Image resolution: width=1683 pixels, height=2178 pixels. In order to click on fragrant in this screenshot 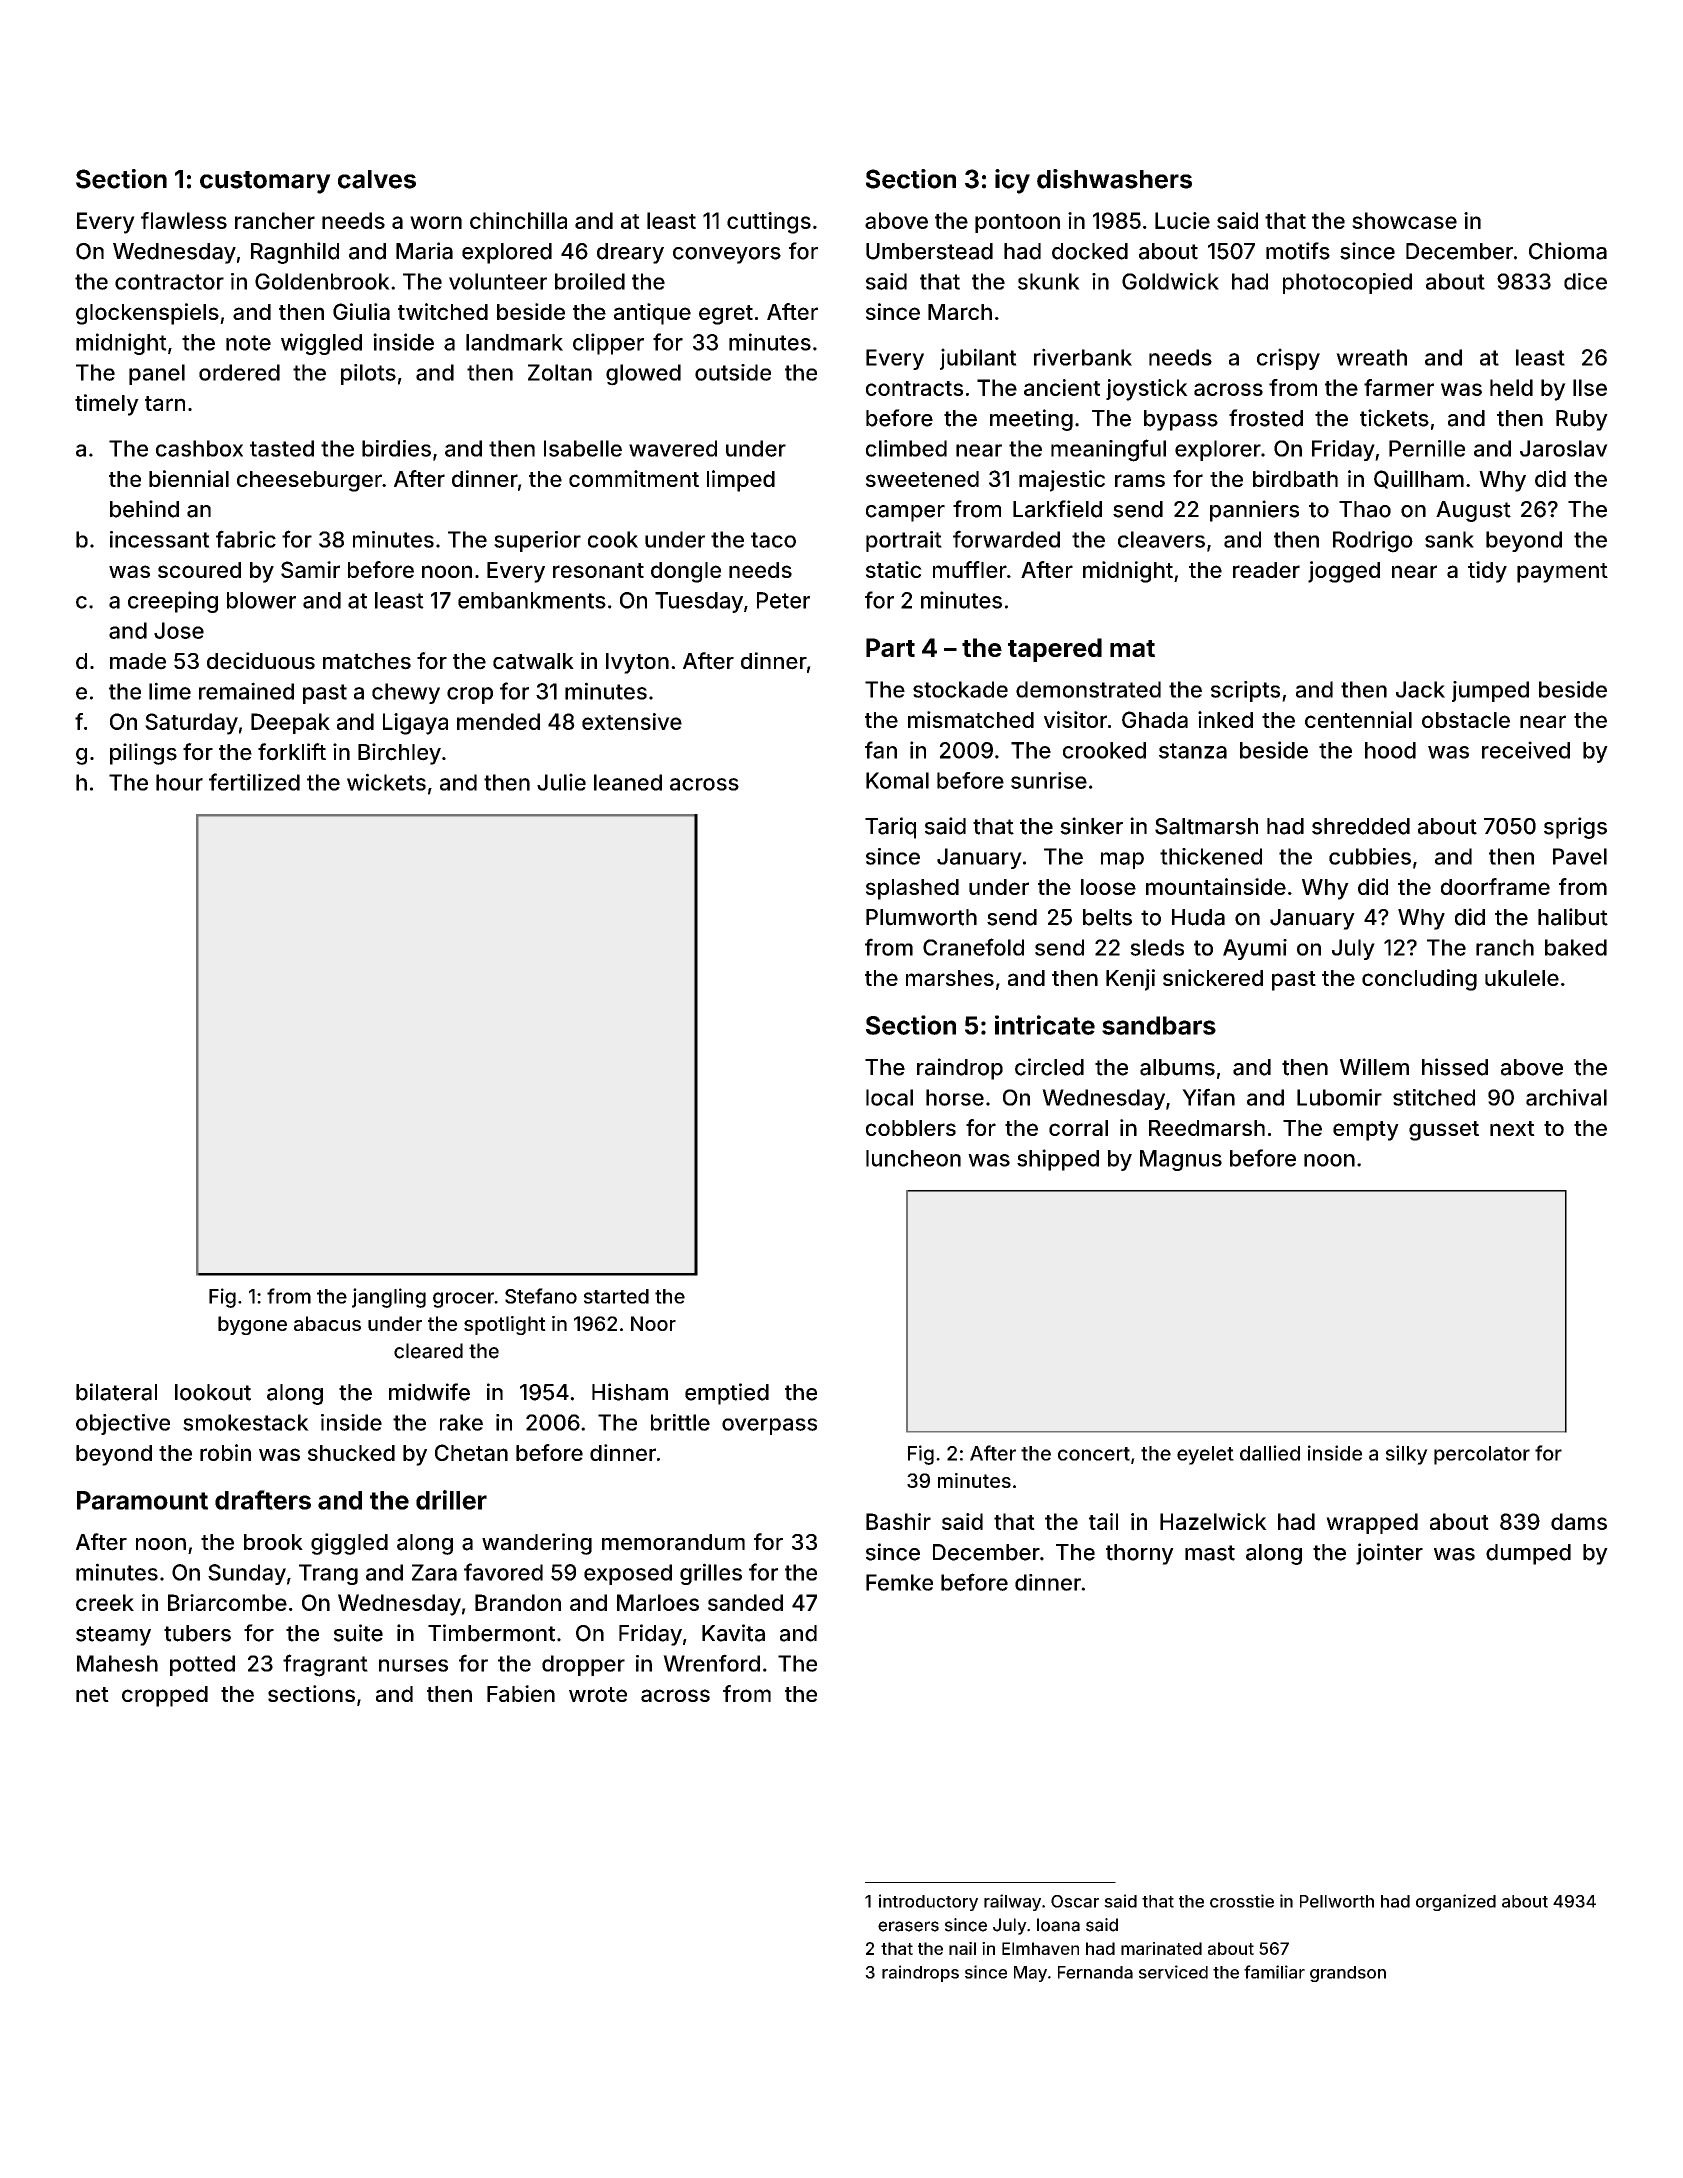, I will do `click(325, 1665)`.
